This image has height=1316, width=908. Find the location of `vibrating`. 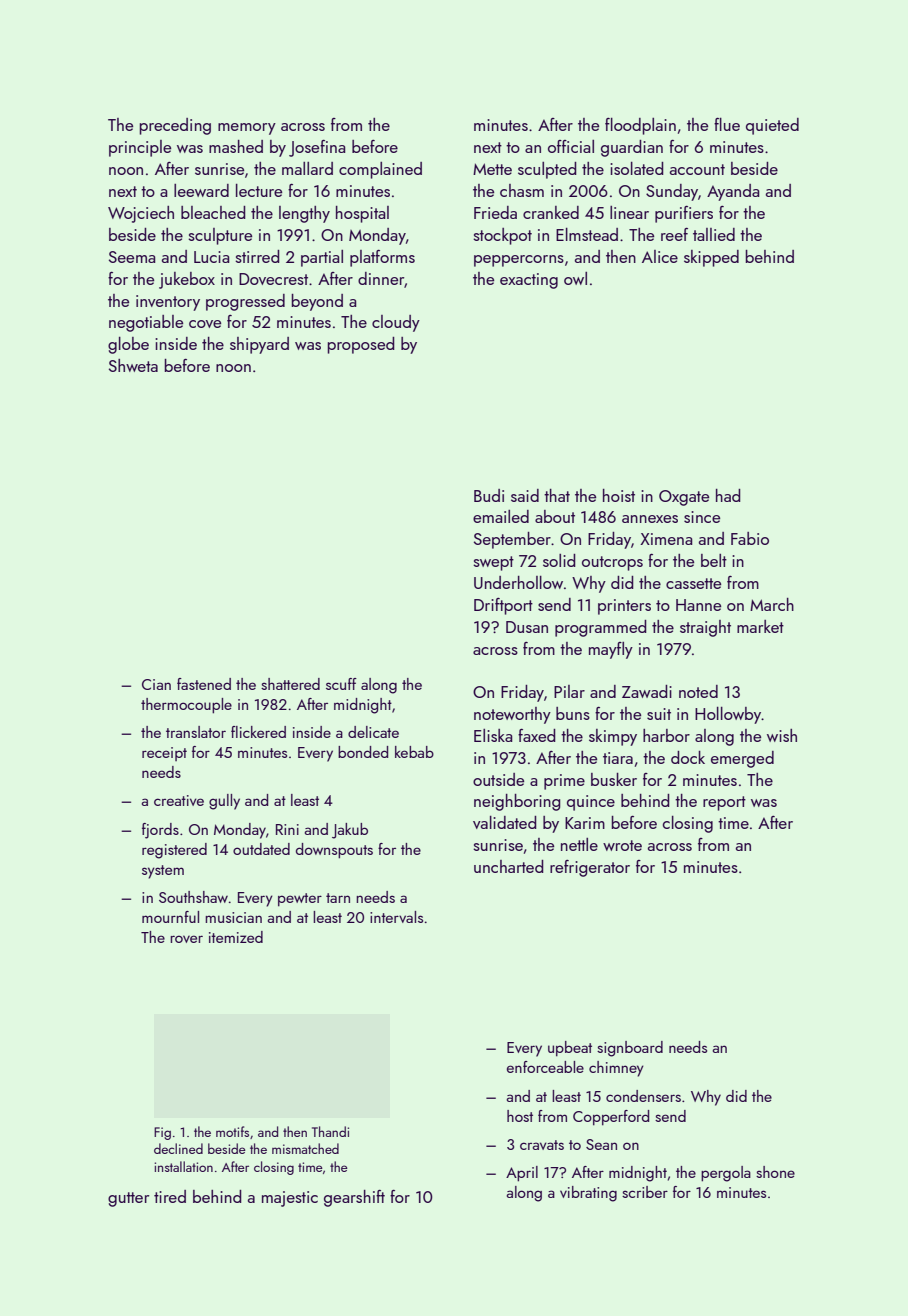

vibrating is located at coordinates (588, 1194).
